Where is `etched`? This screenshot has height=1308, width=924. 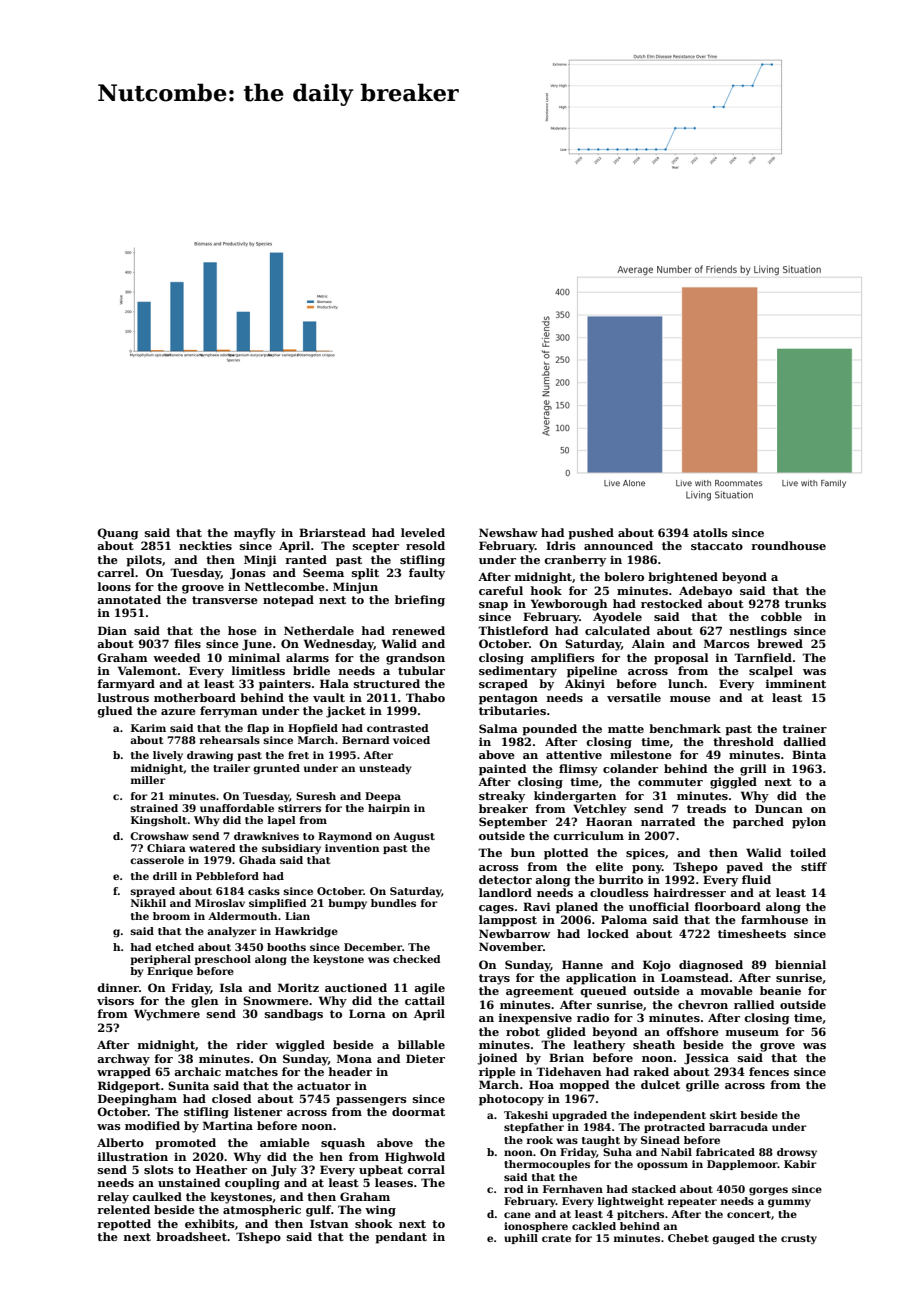 etched is located at coordinates (174, 947).
